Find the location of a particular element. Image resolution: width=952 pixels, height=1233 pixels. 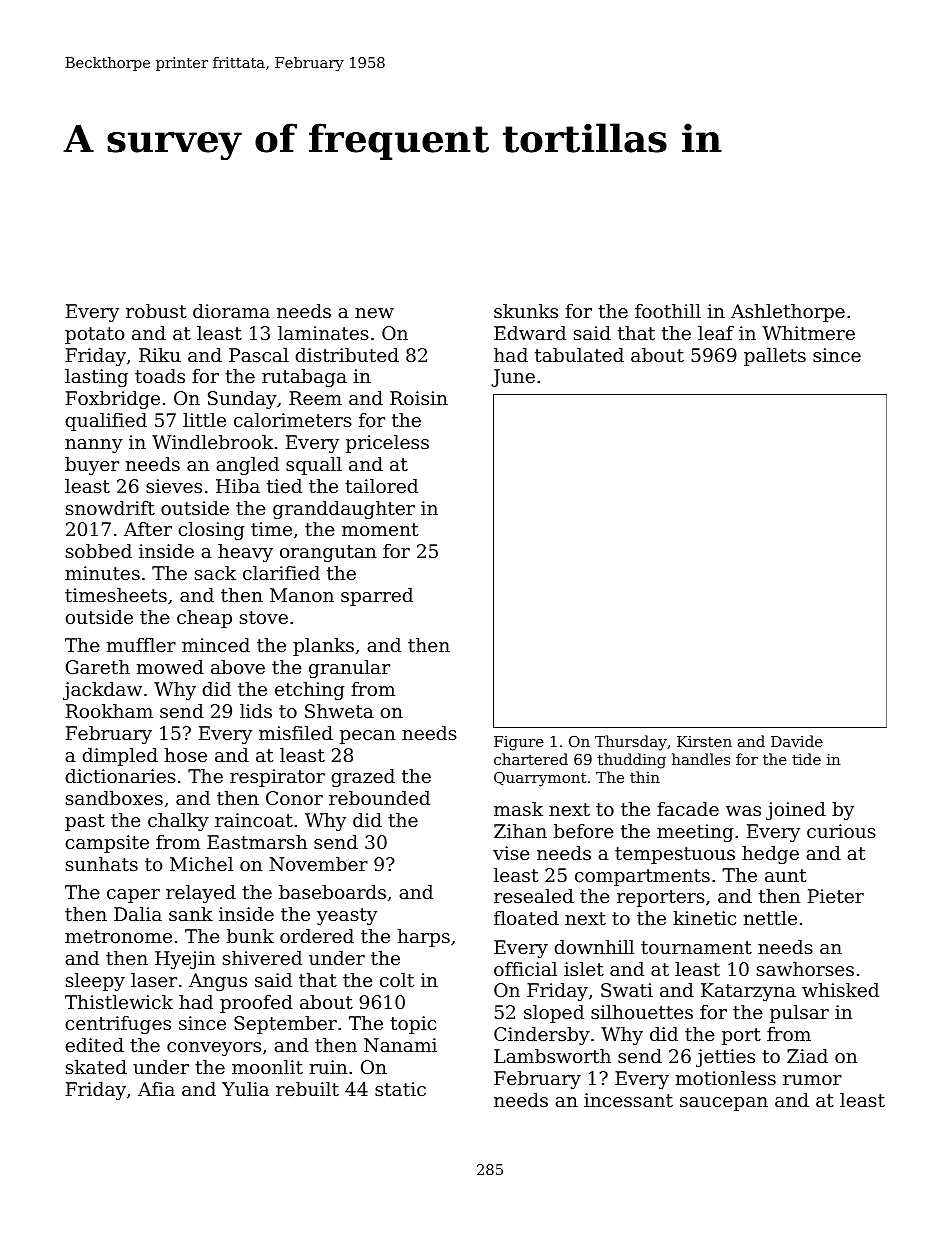

pallets is located at coordinates (775, 357).
